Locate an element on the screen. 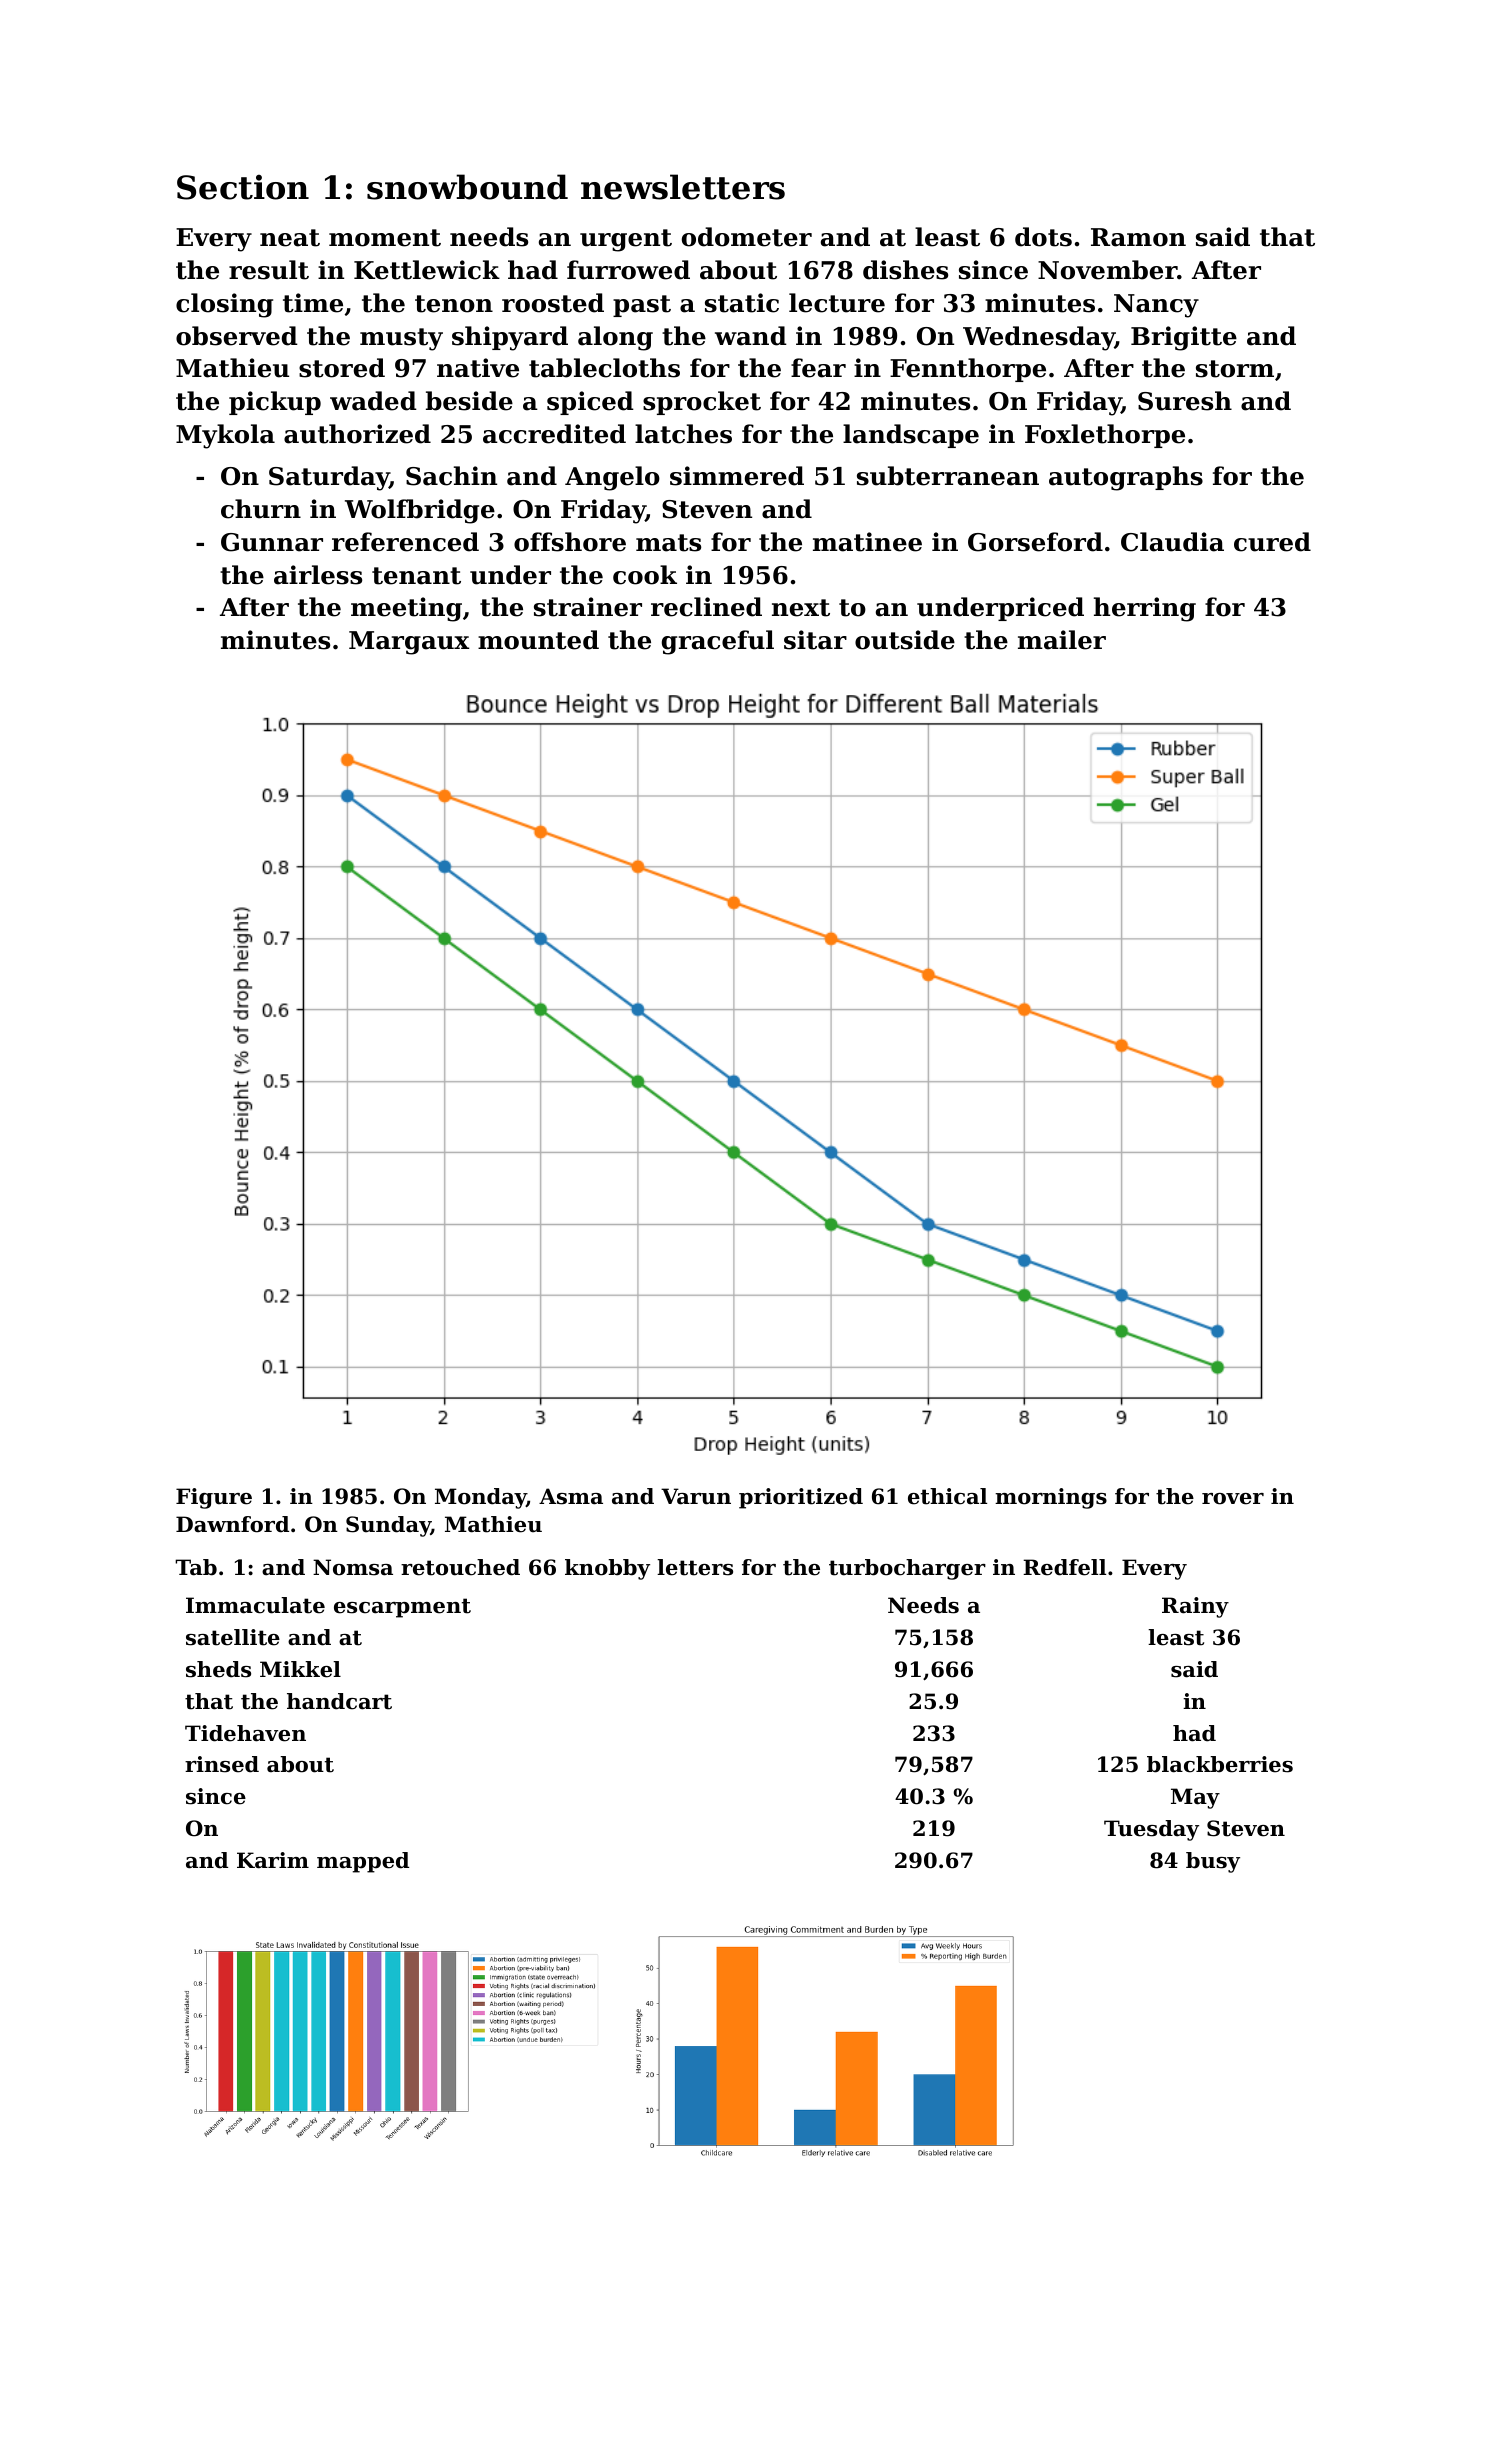  Mykola is located at coordinates (225, 436).
